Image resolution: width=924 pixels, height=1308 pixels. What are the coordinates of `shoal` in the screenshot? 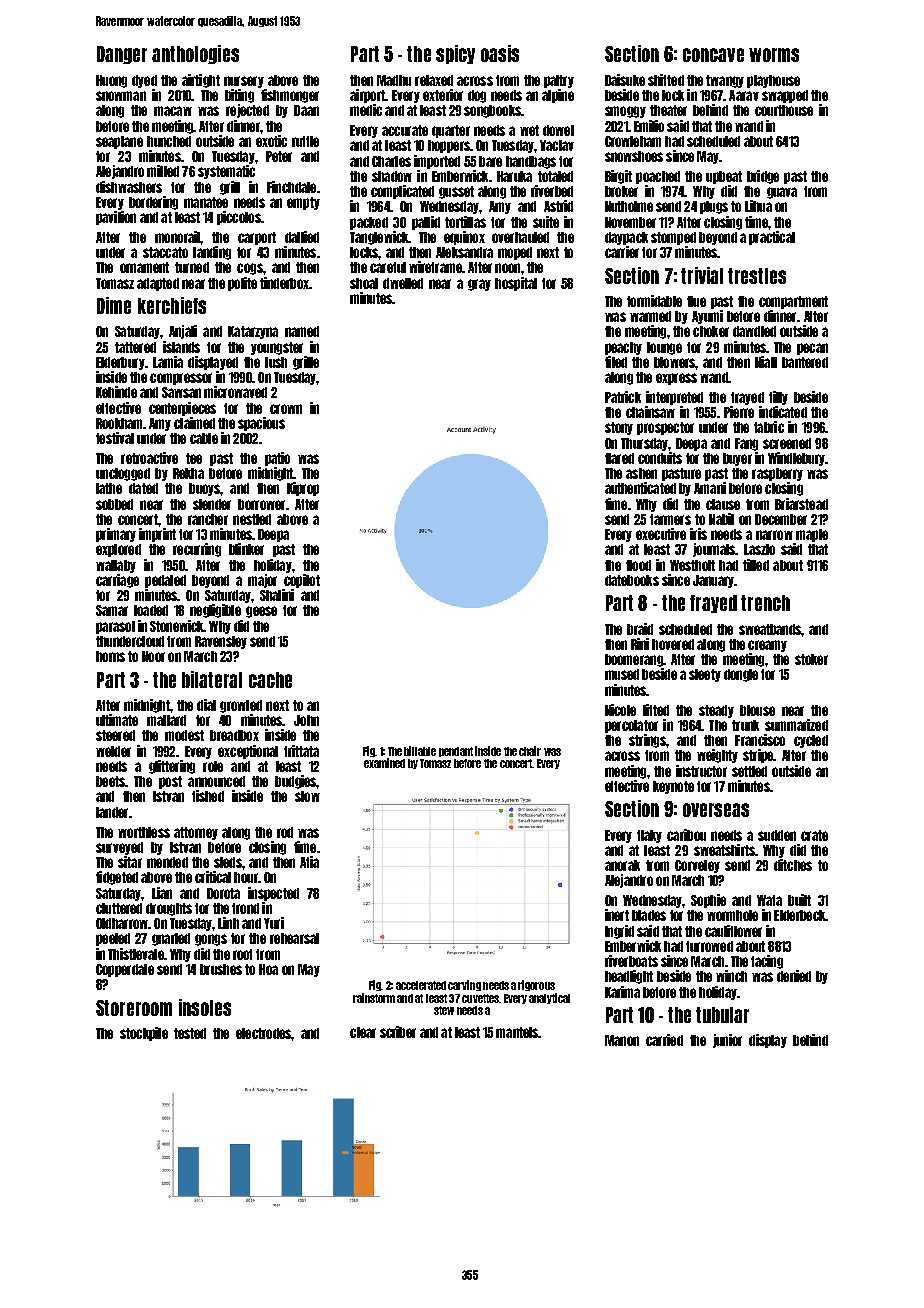 It's located at (364, 283).
